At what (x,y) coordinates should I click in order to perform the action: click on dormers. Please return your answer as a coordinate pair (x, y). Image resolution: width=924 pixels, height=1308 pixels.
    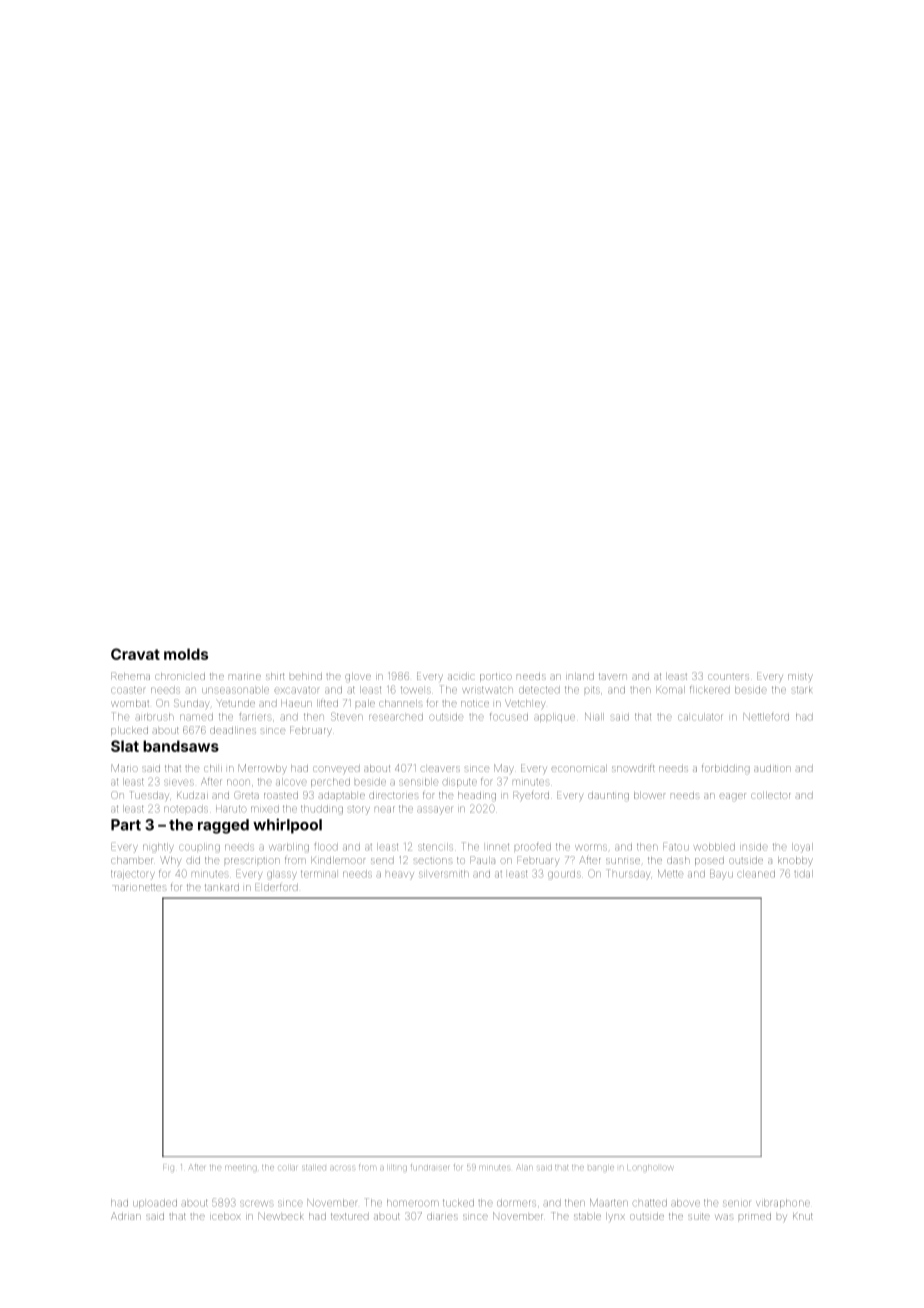
    Looking at the image, I should click on (516, 1203).
